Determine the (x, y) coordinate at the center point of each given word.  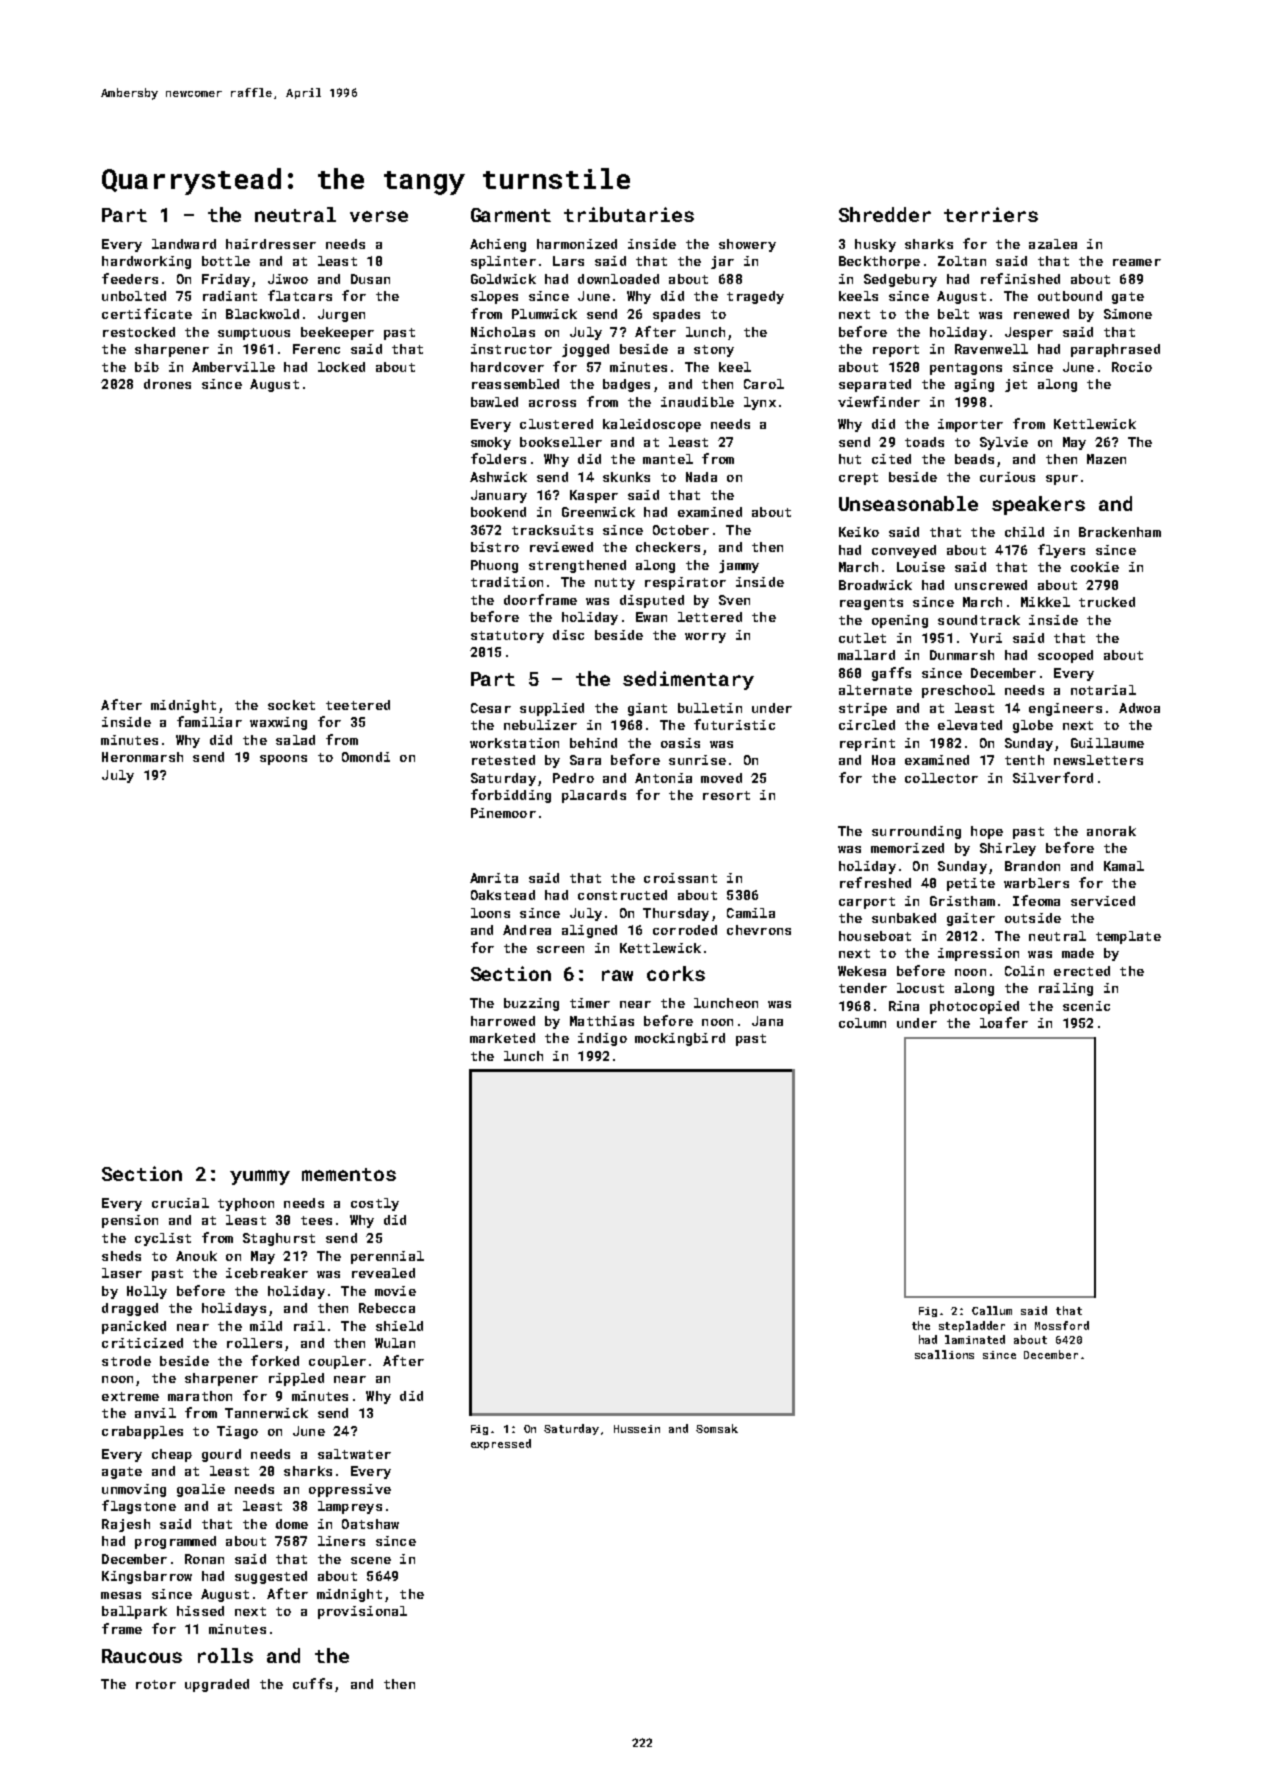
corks (676, 973)
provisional (362, 1612)
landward (184, 244)
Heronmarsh (142, 757)
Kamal (1124, 866)
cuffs (312, 1683)
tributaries (629, 214)
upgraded (217, 1685)
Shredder (885, 214)
